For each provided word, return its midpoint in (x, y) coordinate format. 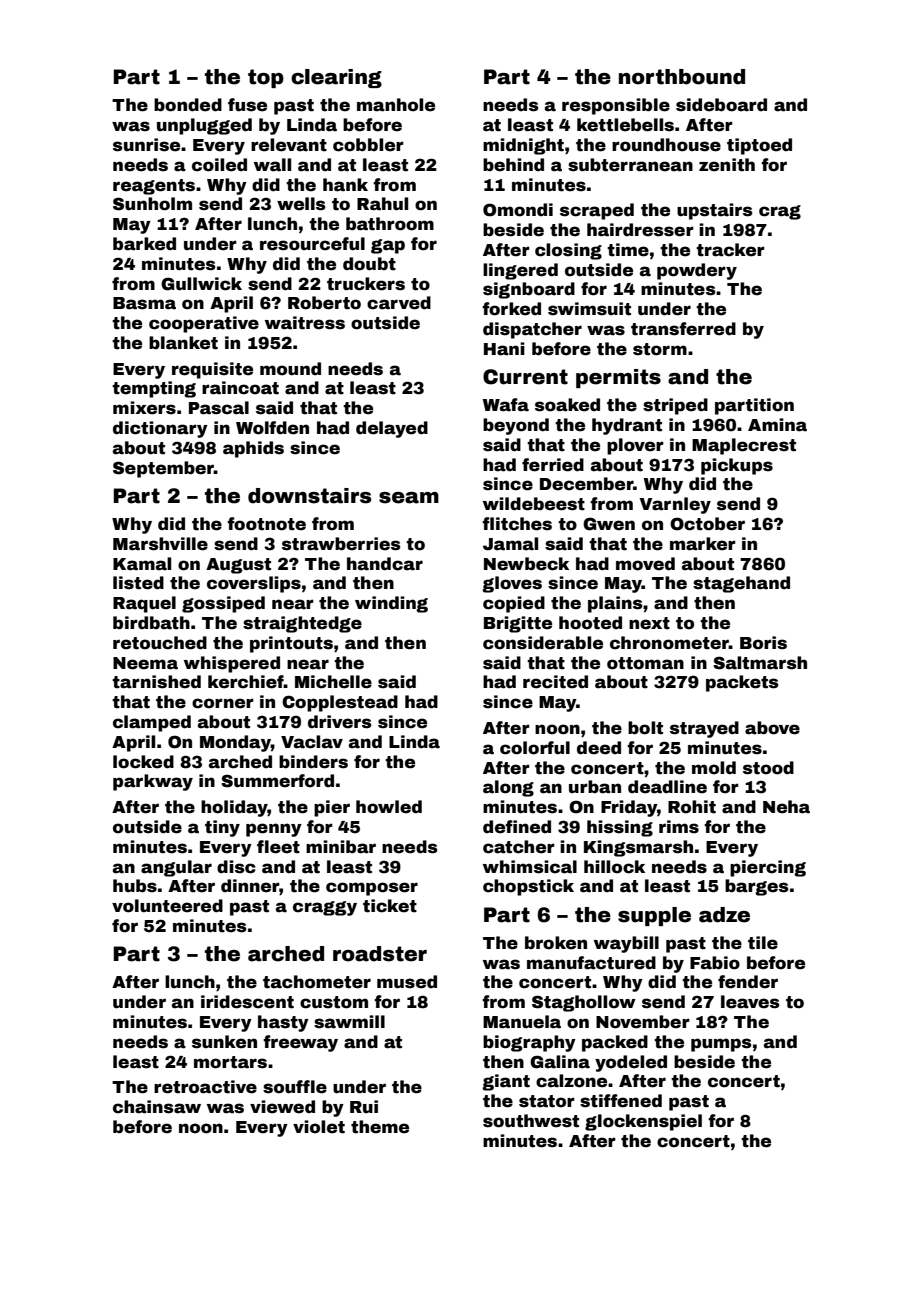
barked (144, 244)
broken (556, 943)
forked (511, 309)
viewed (282, 1107)
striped (675, 406)
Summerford (277, 781)
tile (763, 943)
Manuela (522, 1022)
